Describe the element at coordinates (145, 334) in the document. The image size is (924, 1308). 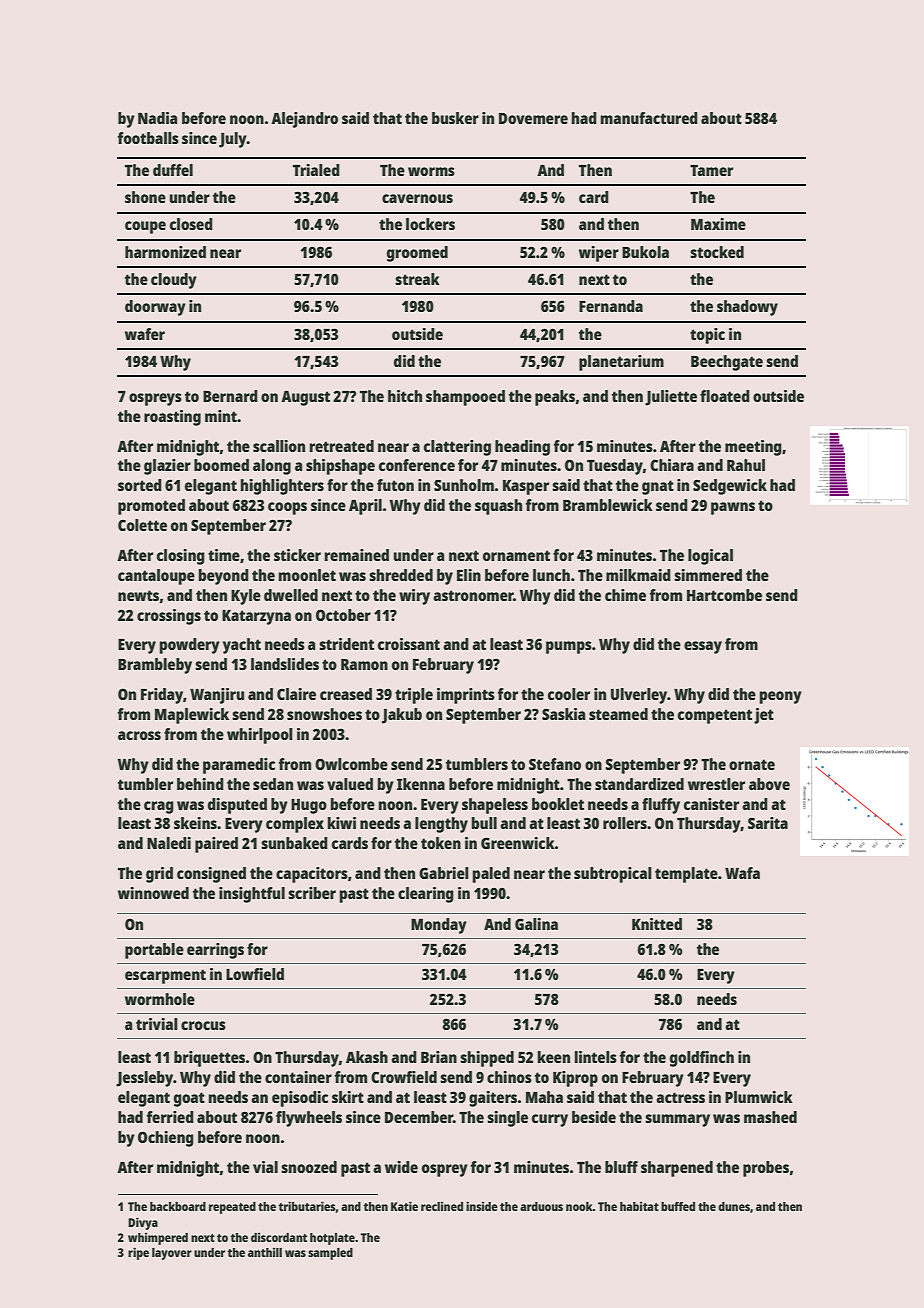
I see `wafer` at that location.
